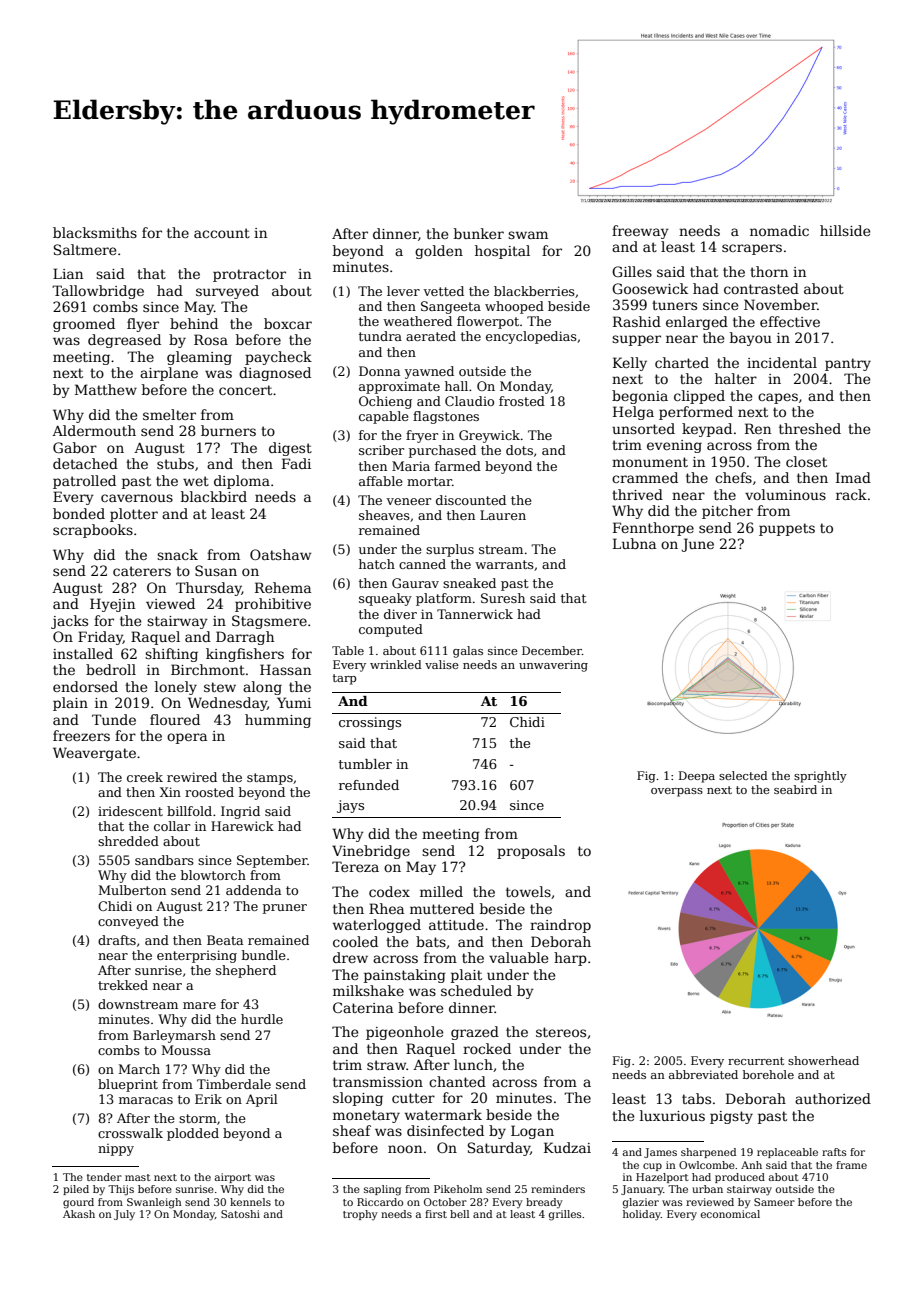  What do you see at coordinates (234, 1084) in the screenshot?
I see `Timberdale` at bounding box center [234, 1084].
